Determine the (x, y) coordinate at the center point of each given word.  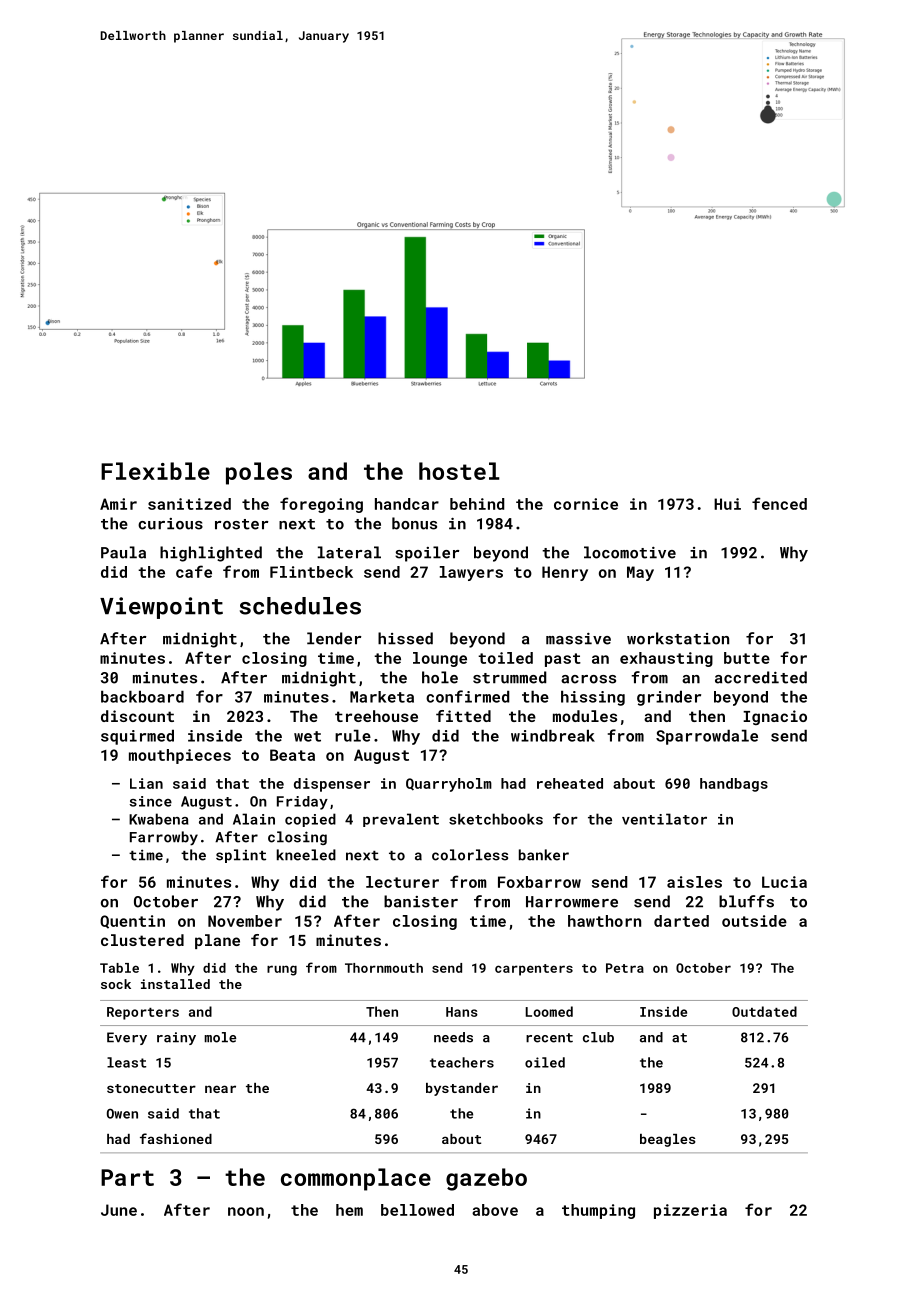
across (588, 679)
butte (747, 658)
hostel (459, 471)
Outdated (764, 1011)
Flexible (155, 471)
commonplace (356, 1179)
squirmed (137, 737)
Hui (727, 504)
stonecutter (151, 1088)
